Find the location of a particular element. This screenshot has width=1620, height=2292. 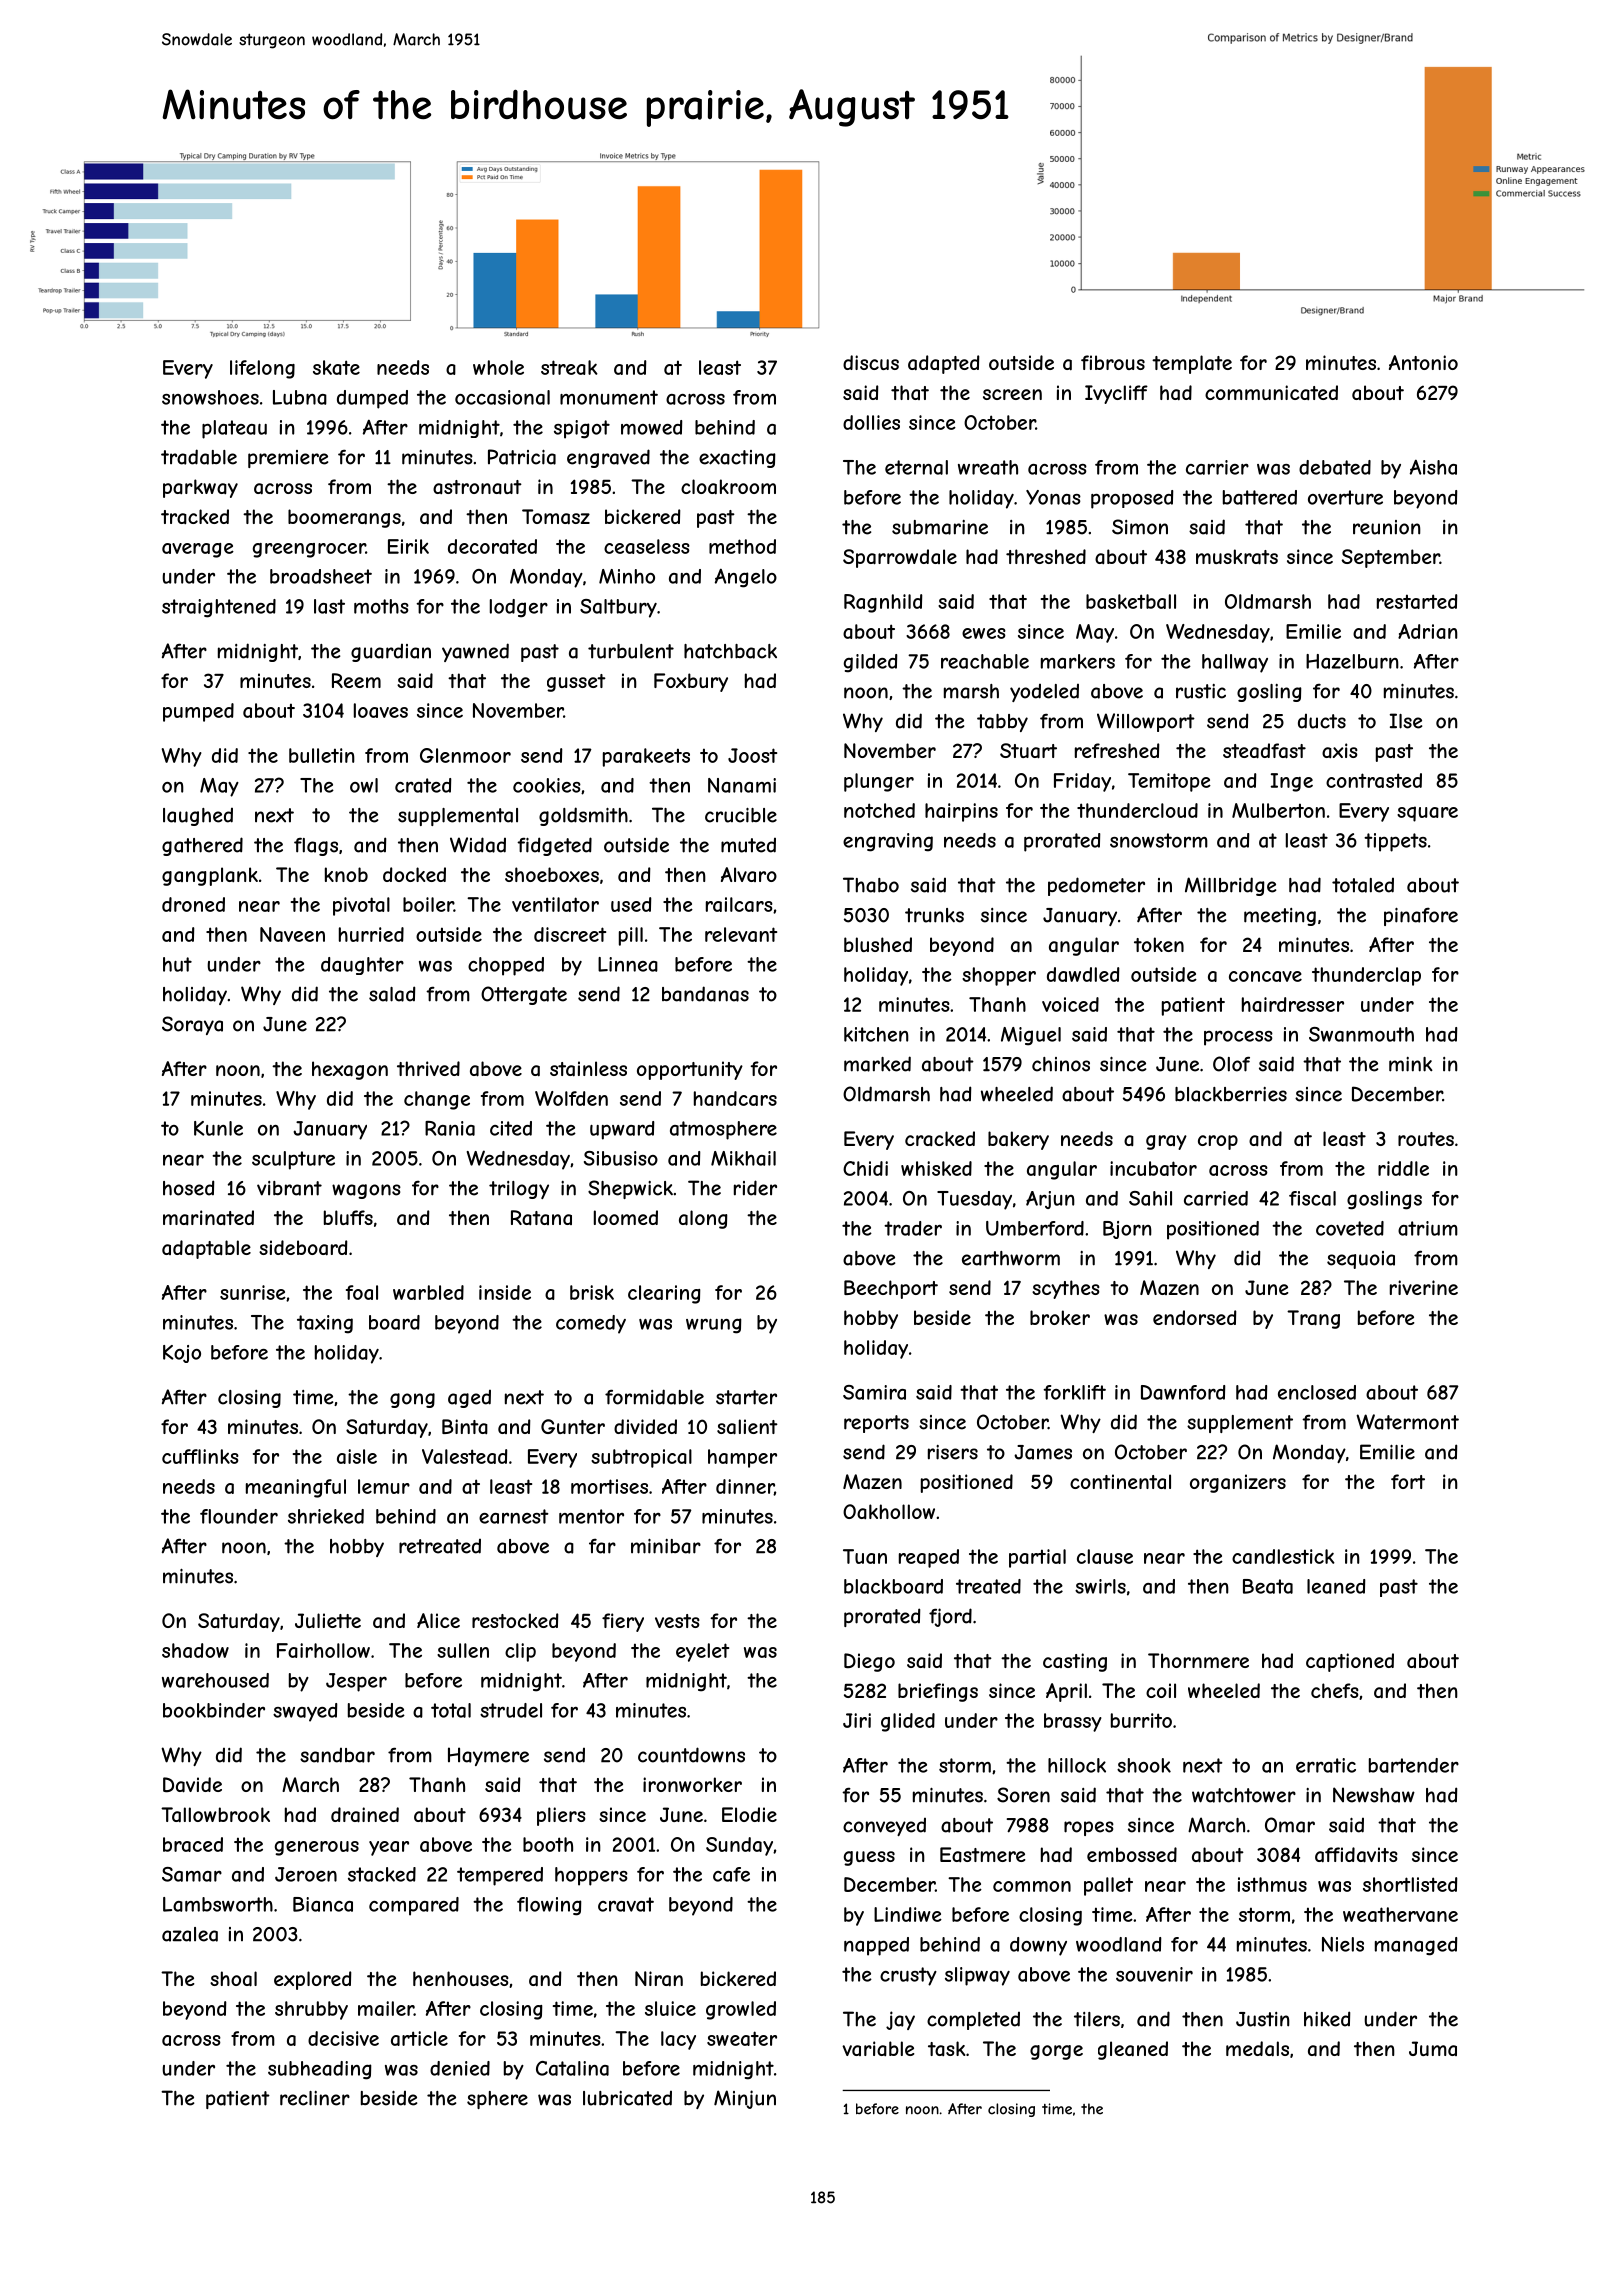

subheading is located at coordinates (319, 2070).
